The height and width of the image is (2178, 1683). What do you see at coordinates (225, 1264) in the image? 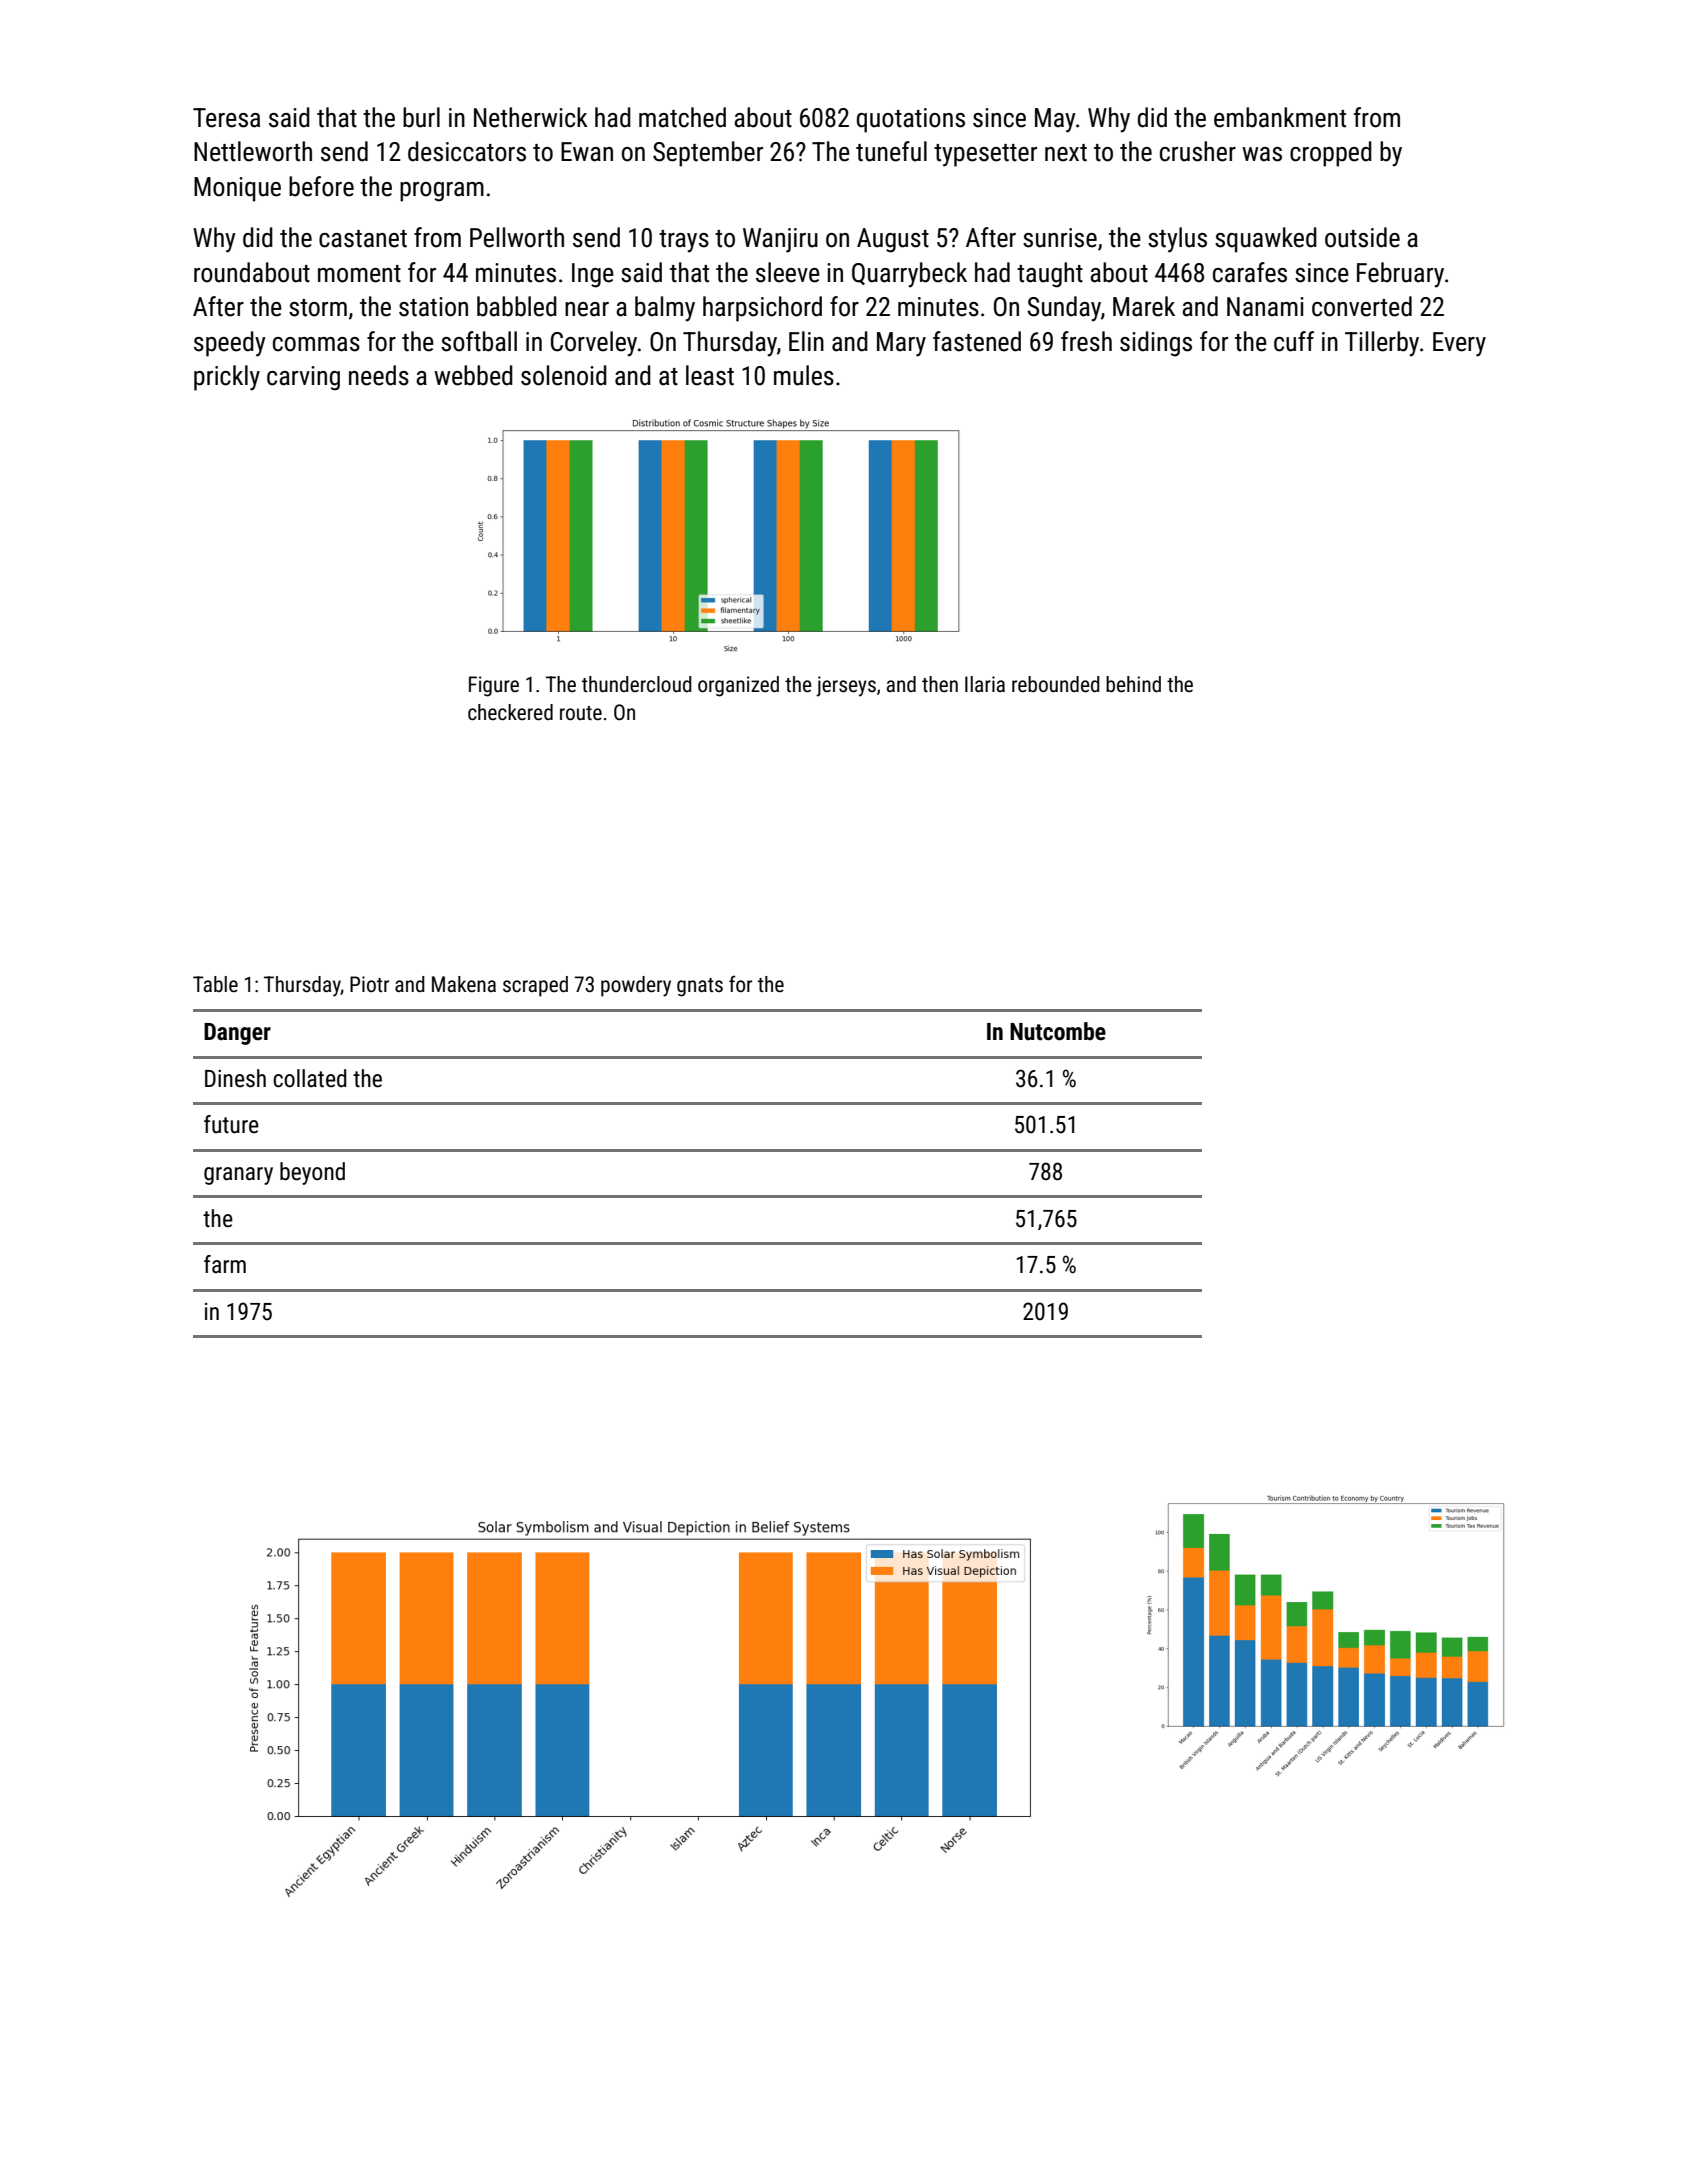
I see `farm` at bounding box center [225, 1264].
